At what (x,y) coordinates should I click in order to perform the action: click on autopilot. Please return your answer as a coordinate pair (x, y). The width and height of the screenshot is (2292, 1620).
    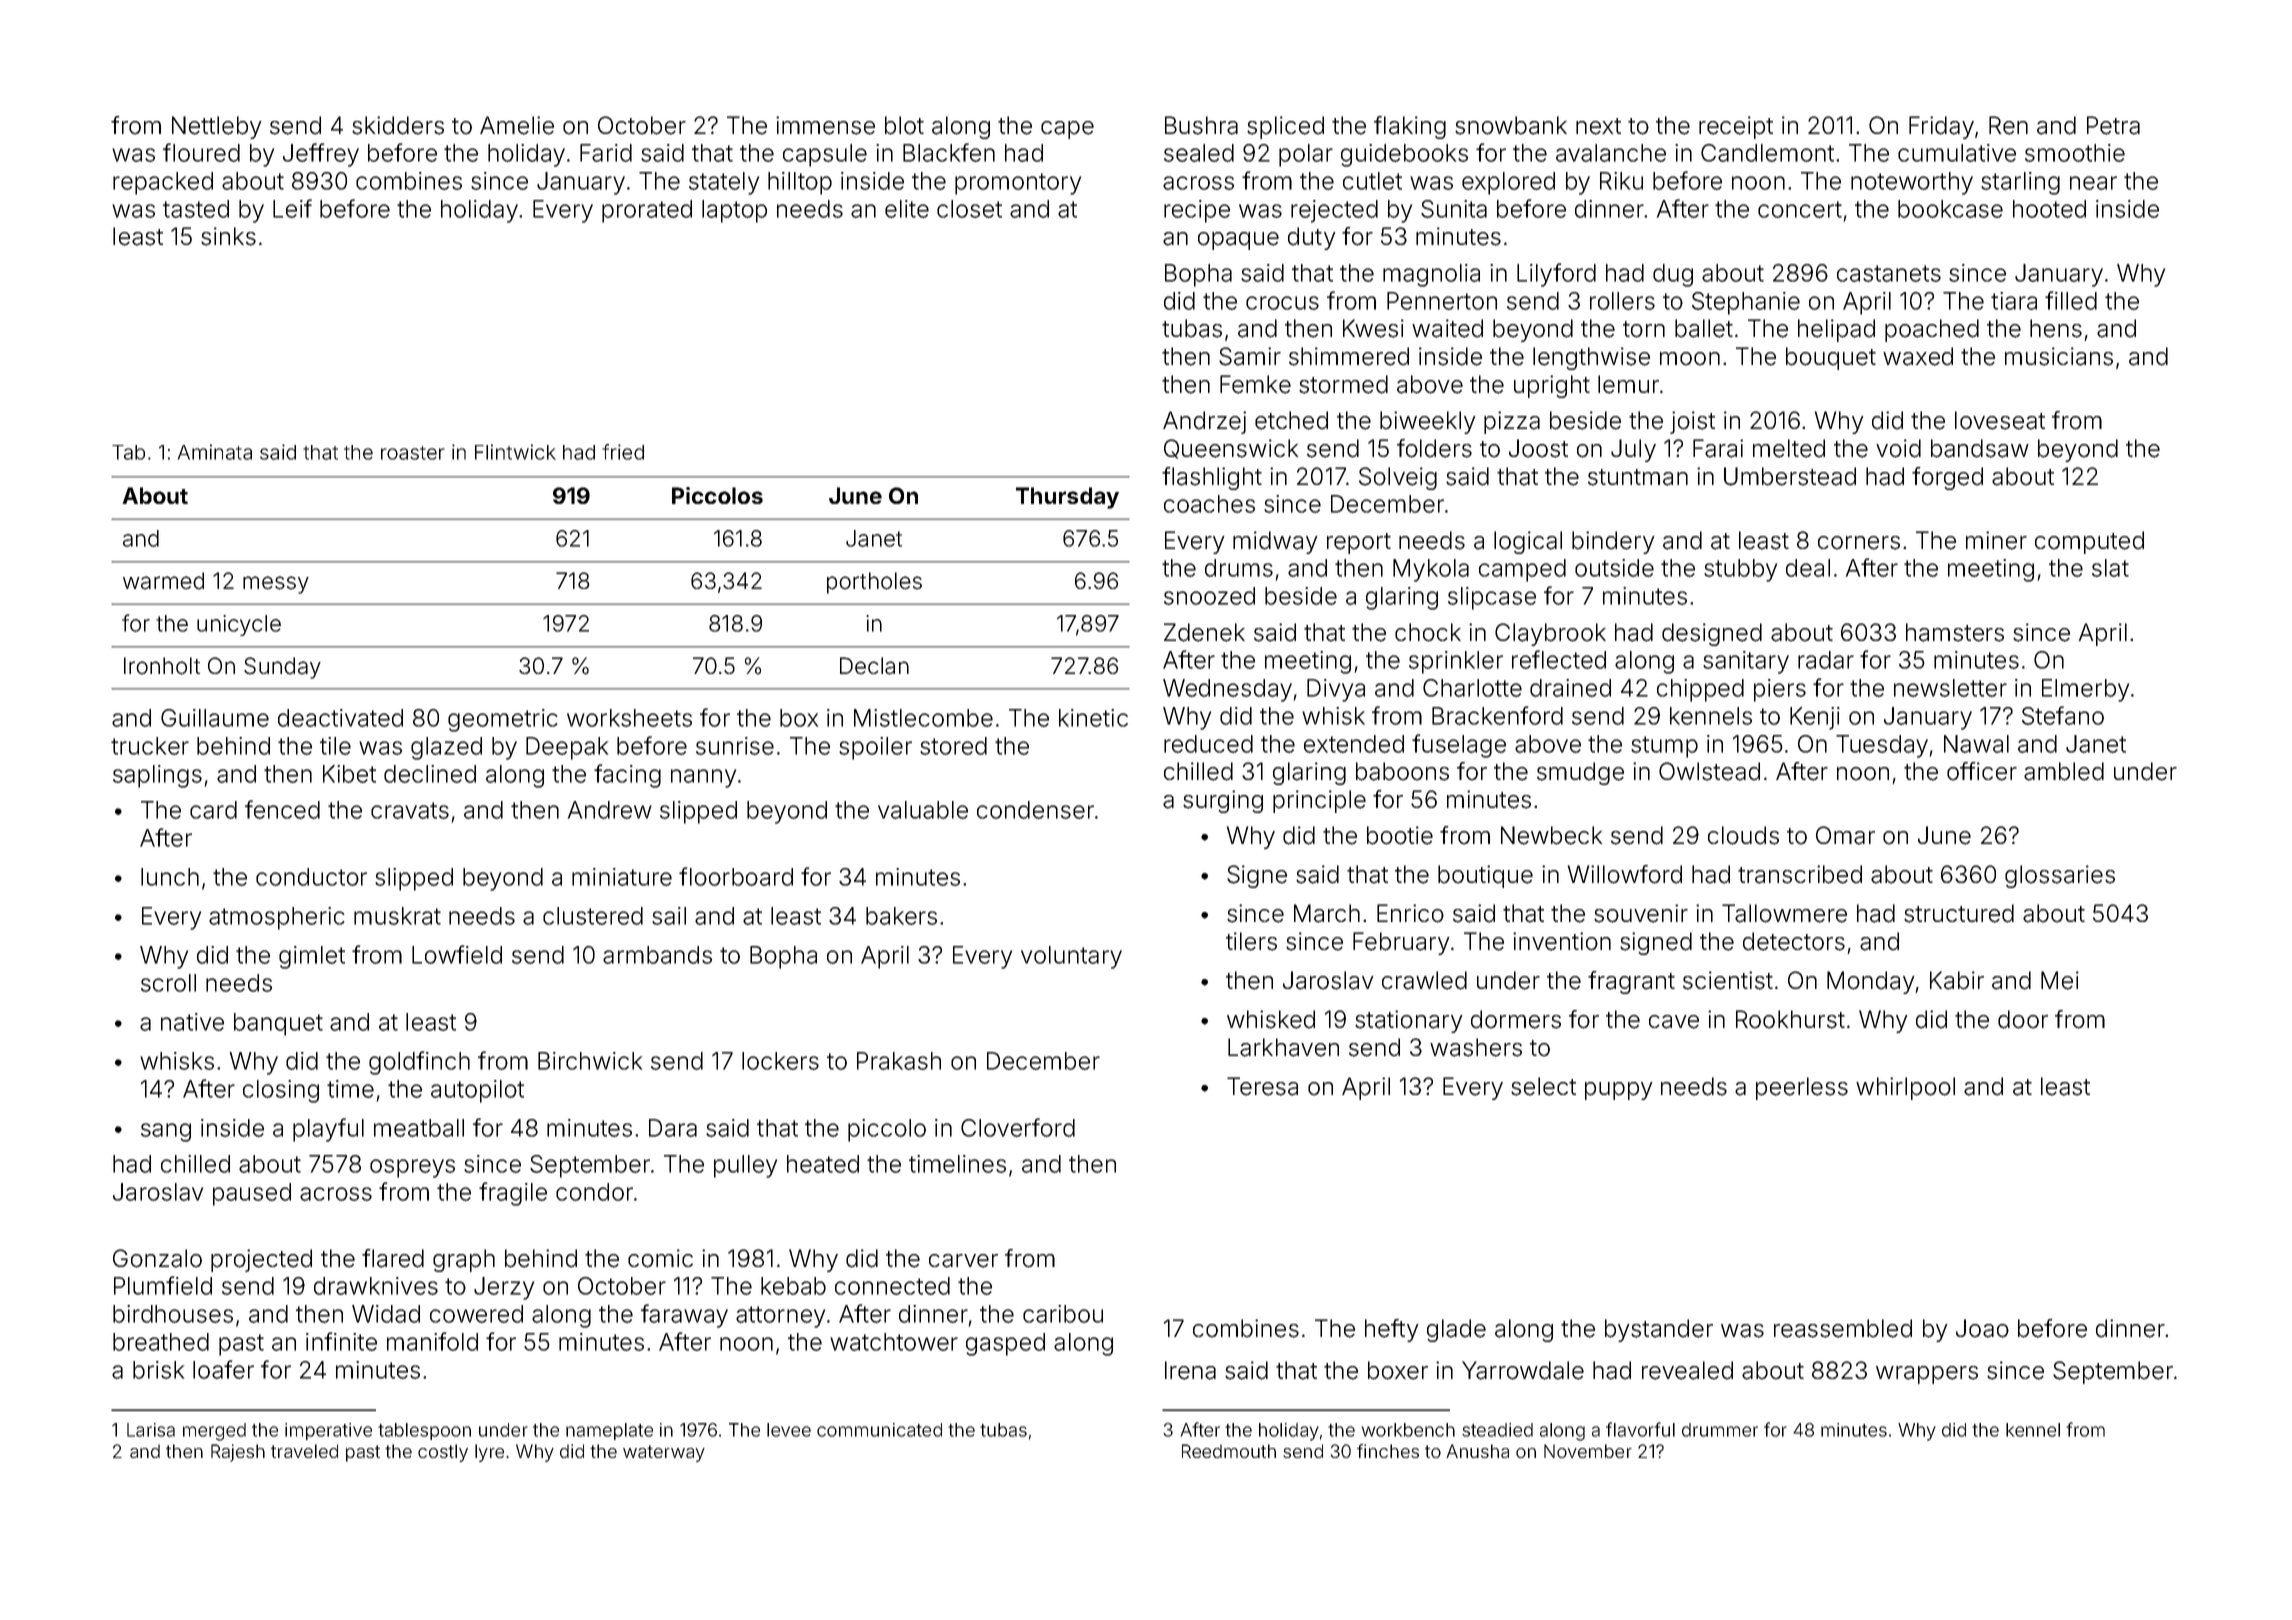
    Looking at the image, I should click on (477, 1091).
